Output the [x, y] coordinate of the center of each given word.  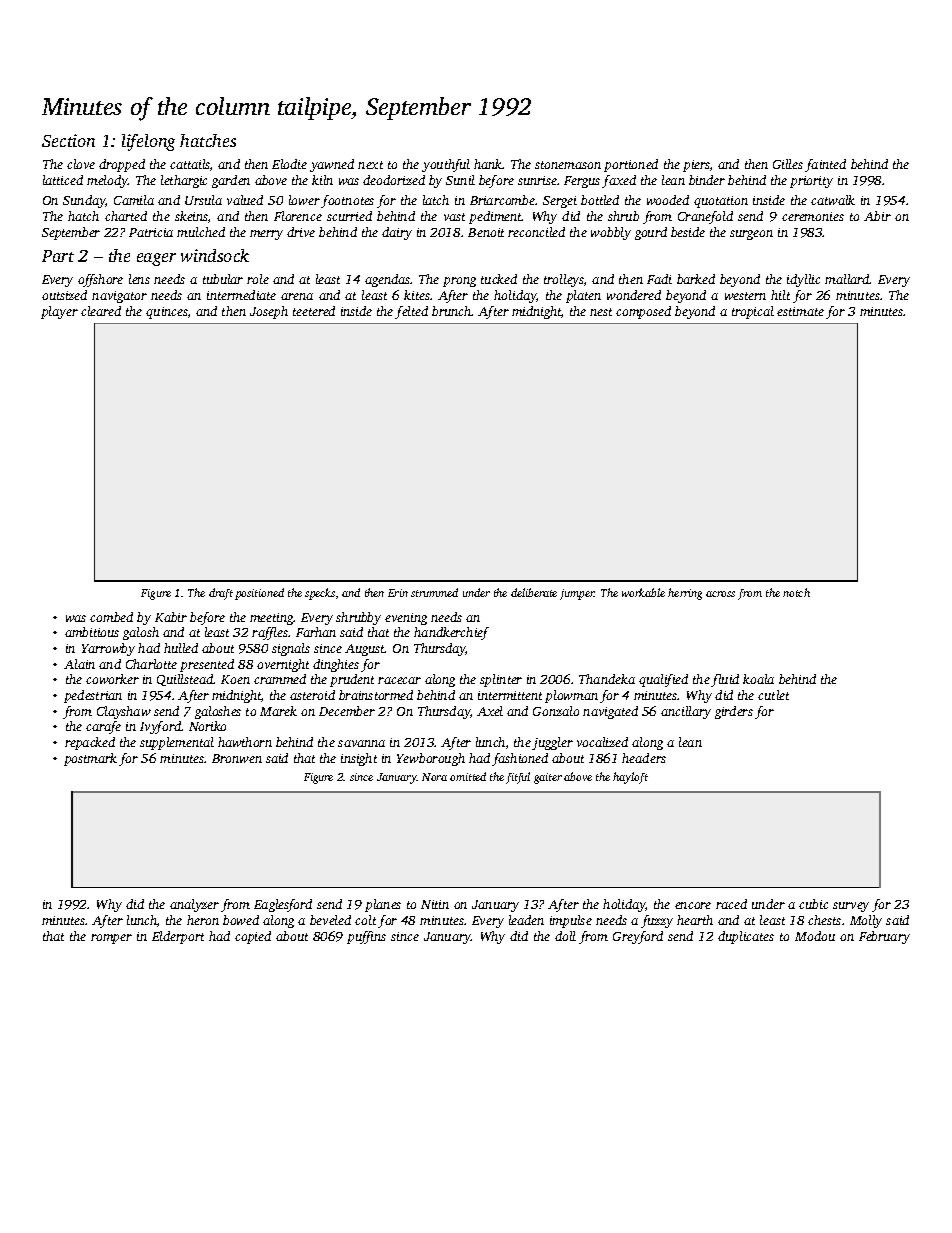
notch [796, 592]
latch [436, 200]
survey [851, 907]
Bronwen [237, 758]
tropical [753, 312]
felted [411, 312]
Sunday [84, 201]
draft [221, 594]
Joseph [269, 312]
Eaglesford [283, 905]
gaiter [548, 778]
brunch [452, 311]
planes [383, 905]
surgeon [751, 235]
